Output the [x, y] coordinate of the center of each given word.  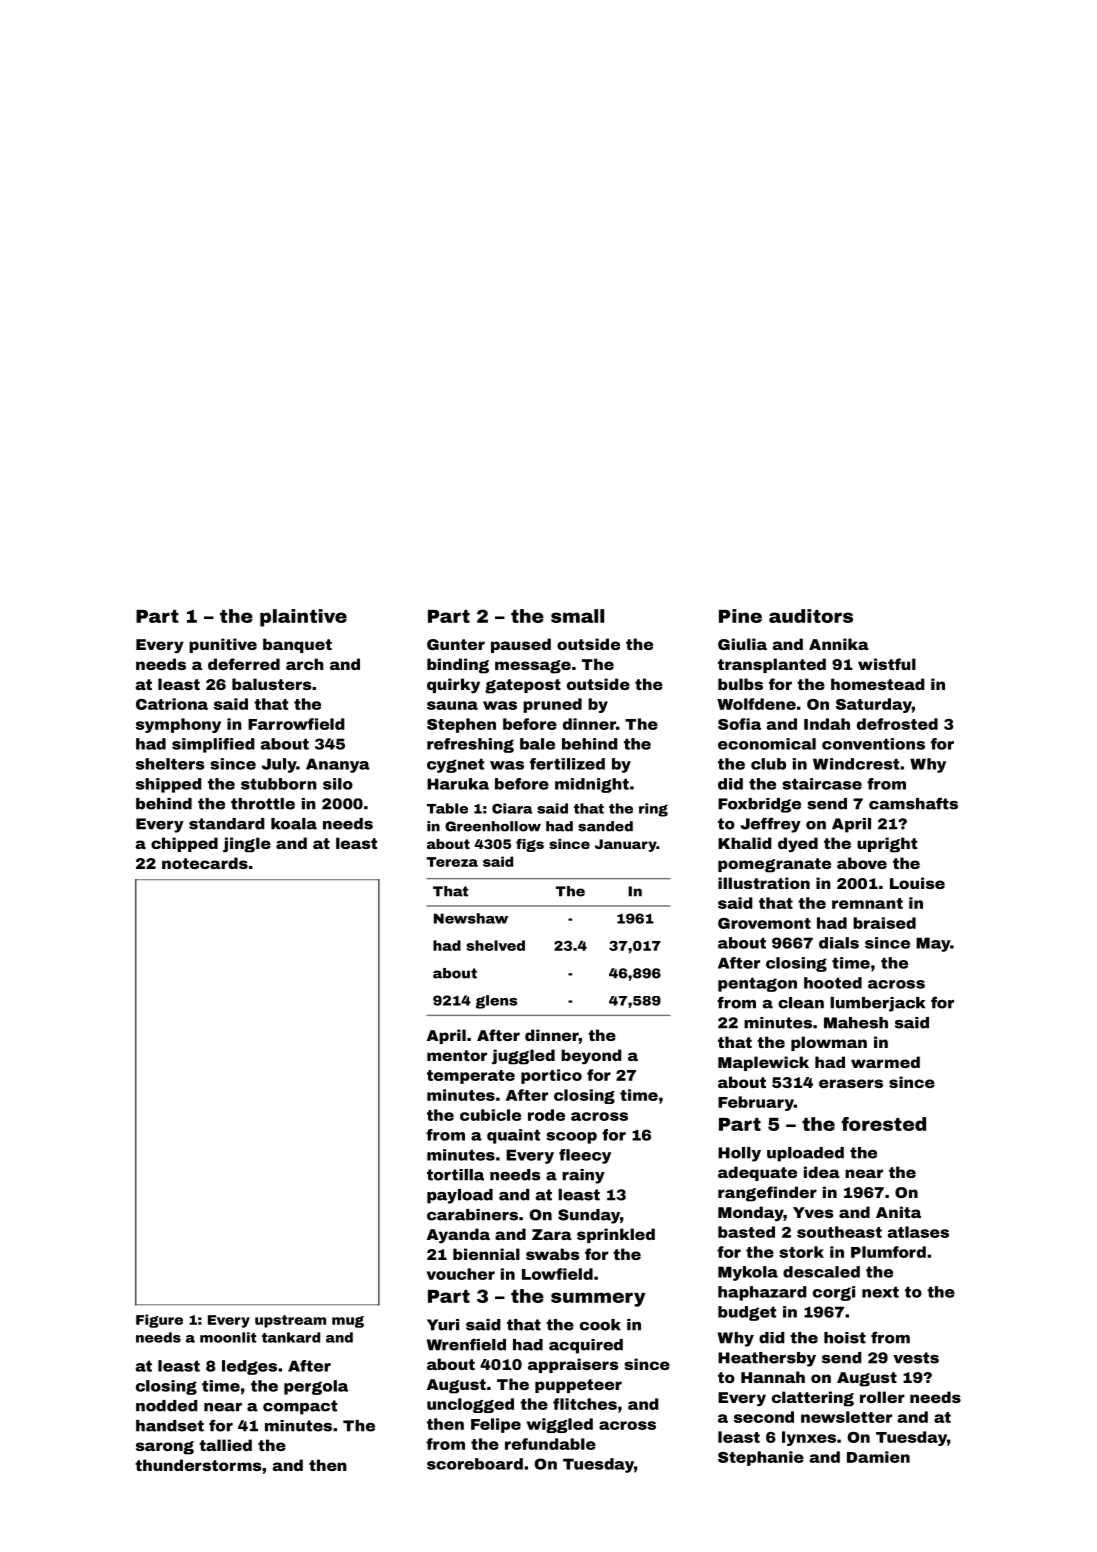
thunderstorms [198, 1465]
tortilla [455, 1175]
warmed [885, 1062]
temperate [471, 1077]
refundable [550, 1444]
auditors [811, 616]
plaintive [303, 618]
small [577, 616]
